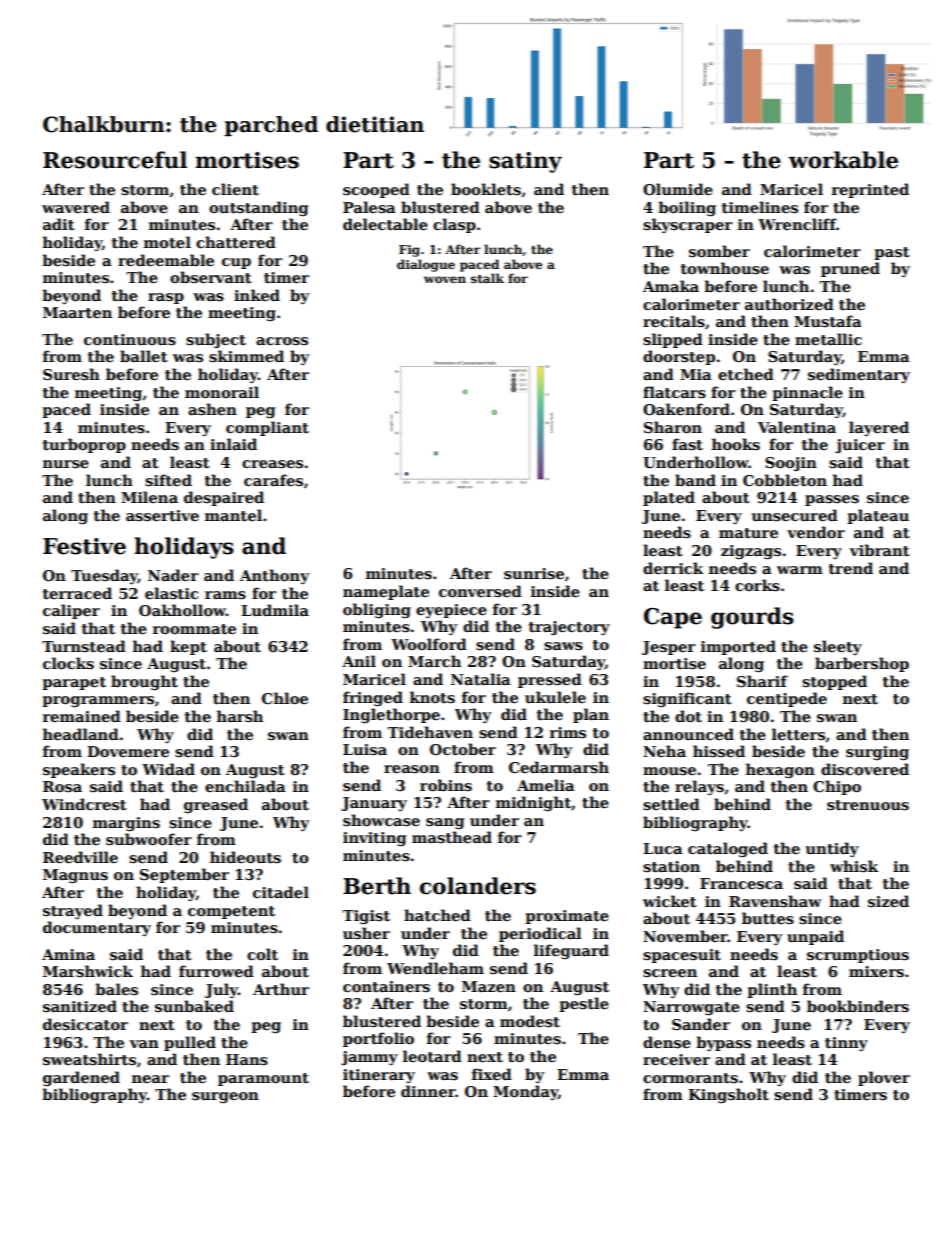 Image resolution: width=952 pixels, height=1233 pixels. Describe the element at coordinates (246, 356) in the image. I see `skimmed` at that location.
